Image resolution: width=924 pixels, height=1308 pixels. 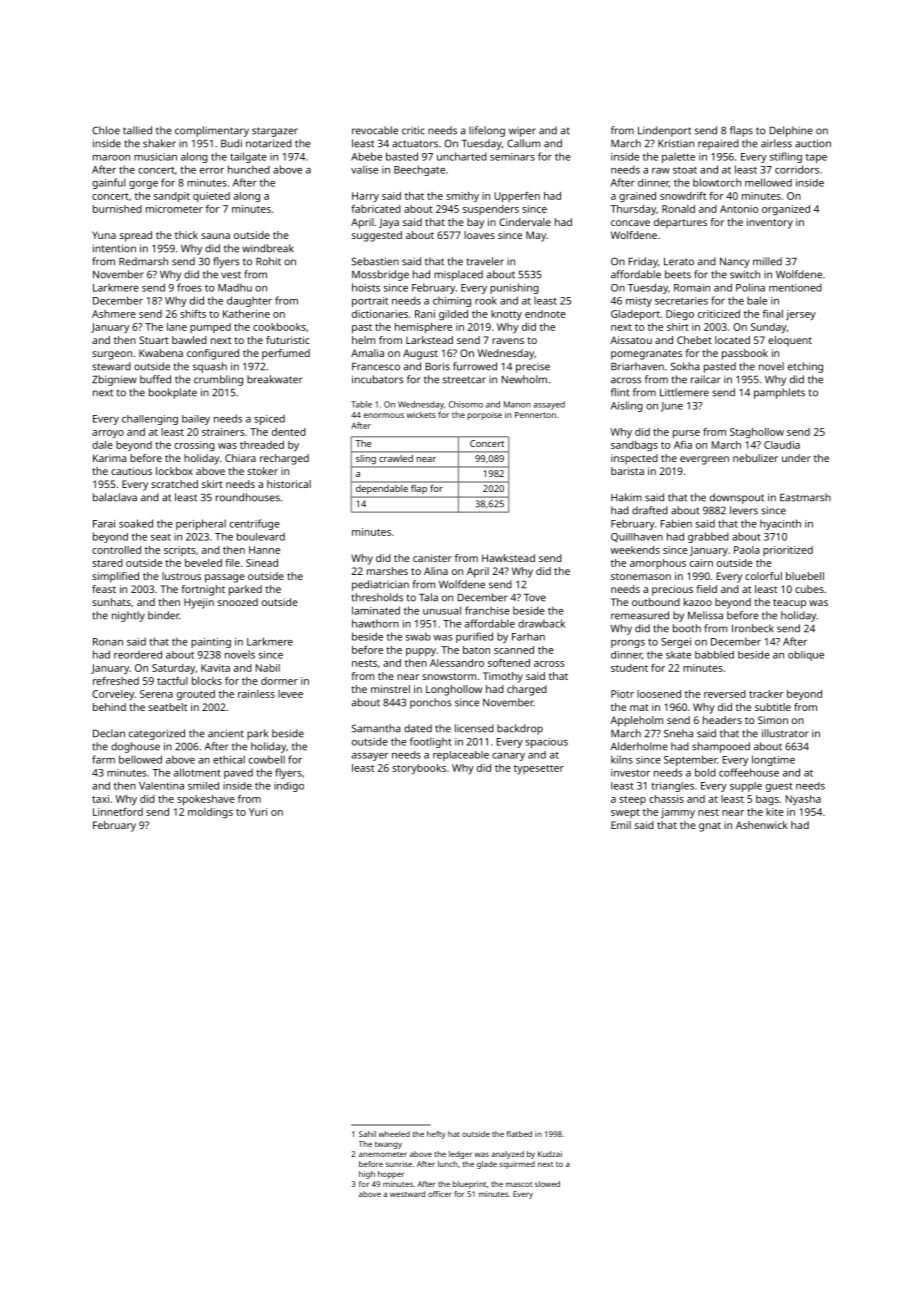 What do you see at coordinates (676, 643) in the screenshot?
I see `Sergei` at bounding box center [676, 643].
